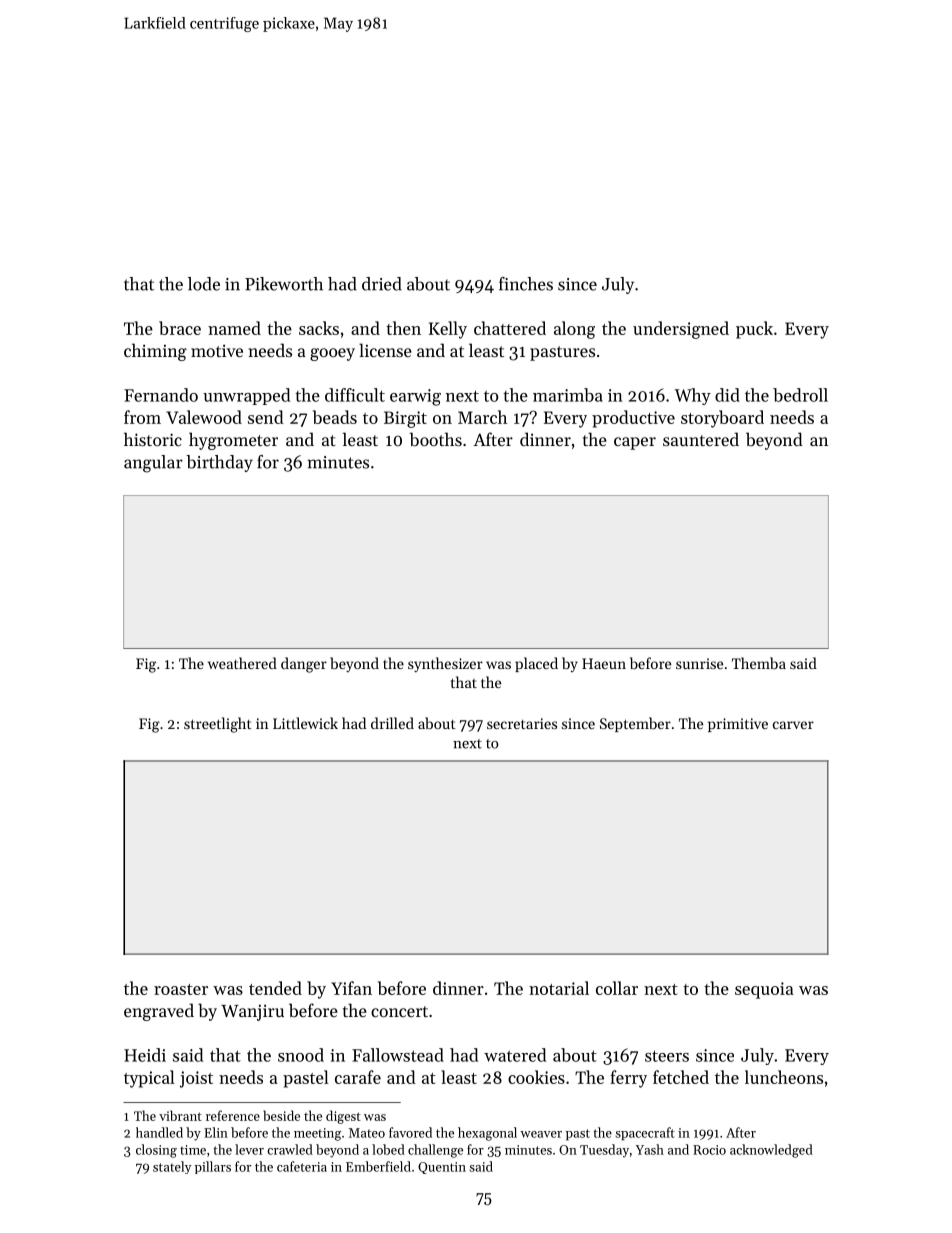 The width and height of the image is (952, 1233). I want to click on puck, so click(754, 330).
